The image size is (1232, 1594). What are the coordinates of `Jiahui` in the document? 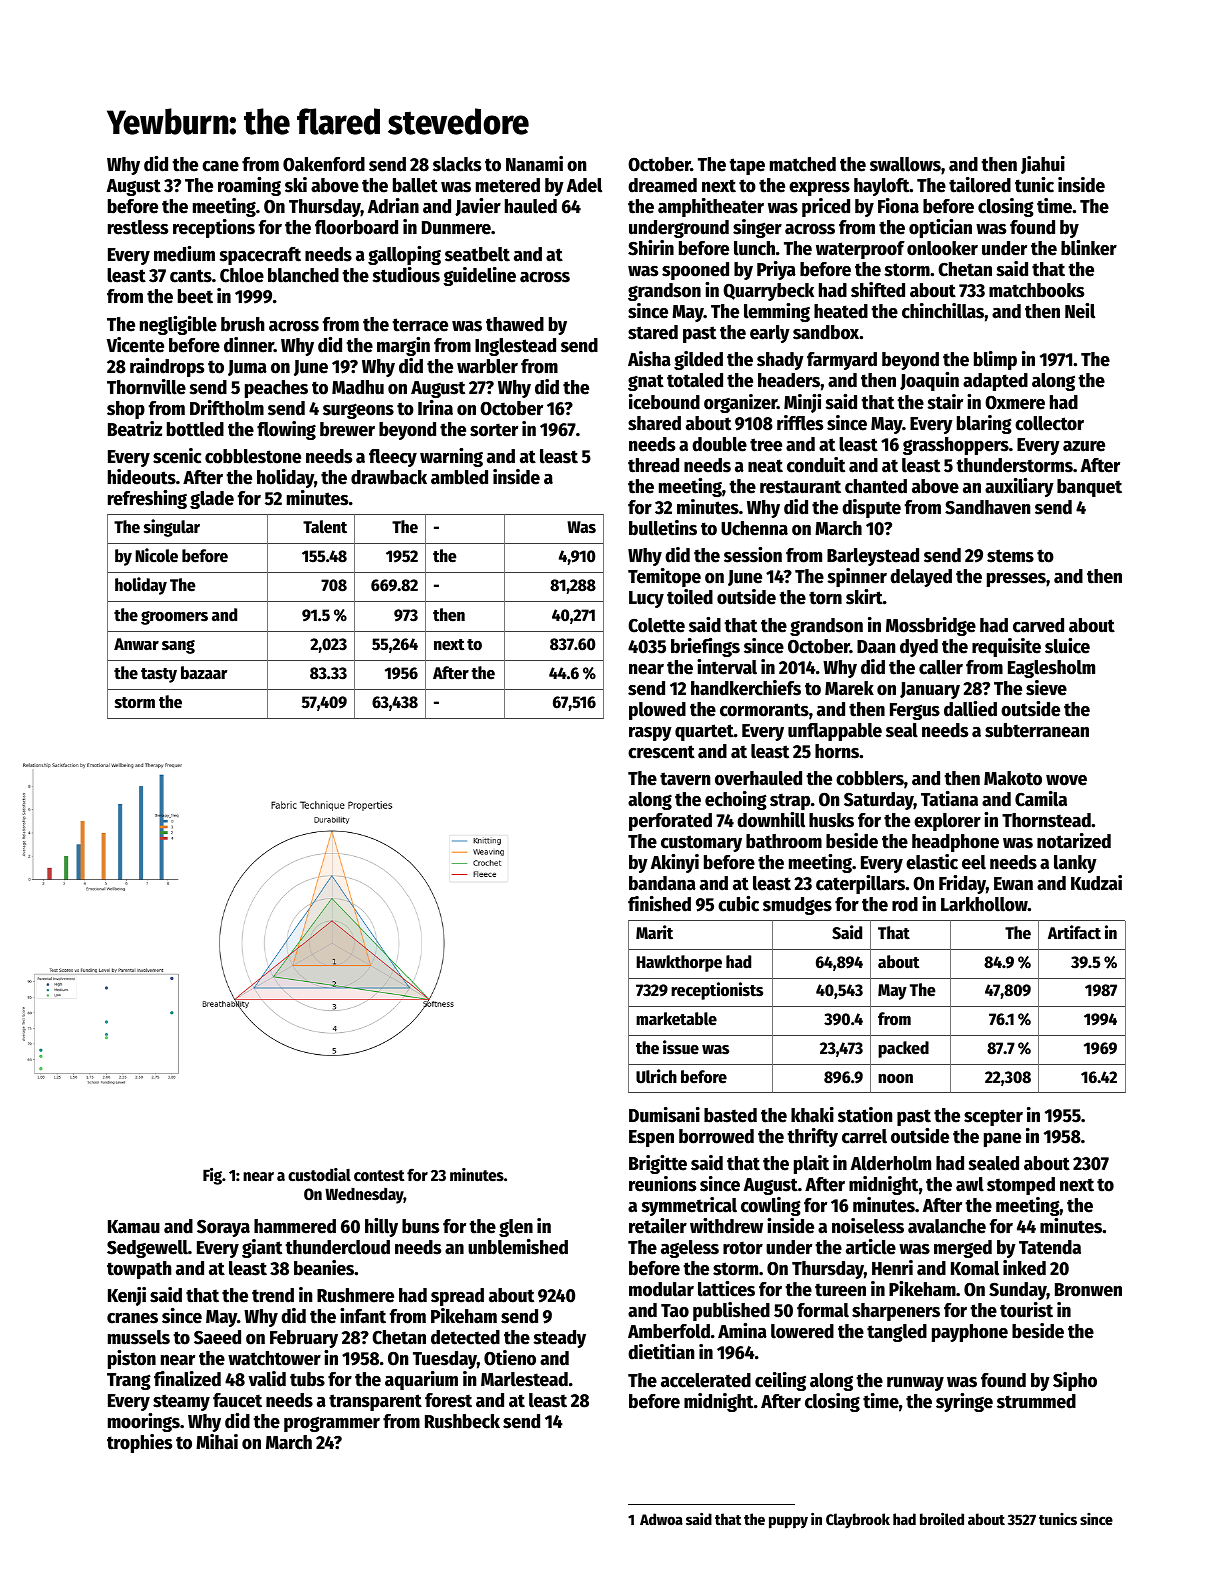 It's located at (1043, 165).
